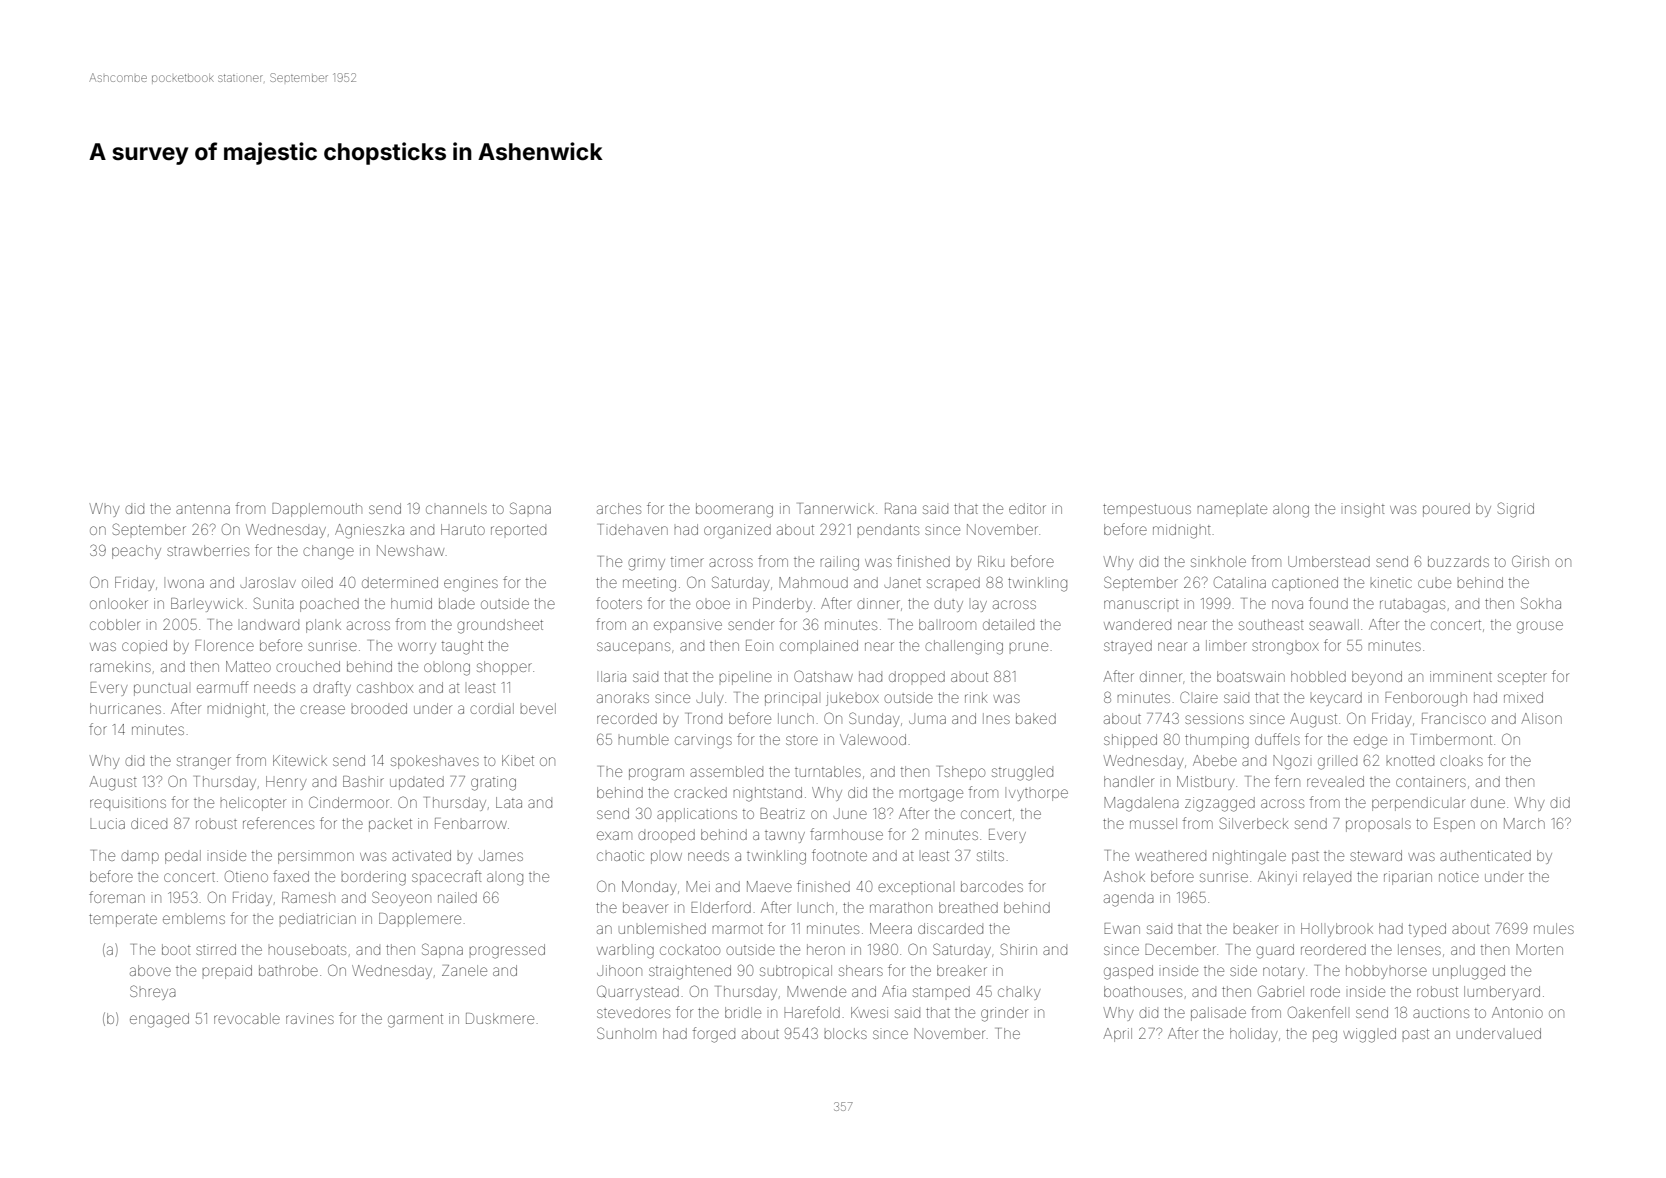 This page has width=1666, height=1178. Describe the element at coordinates (852, 699) in the page. I see `jukebox` at that location.
